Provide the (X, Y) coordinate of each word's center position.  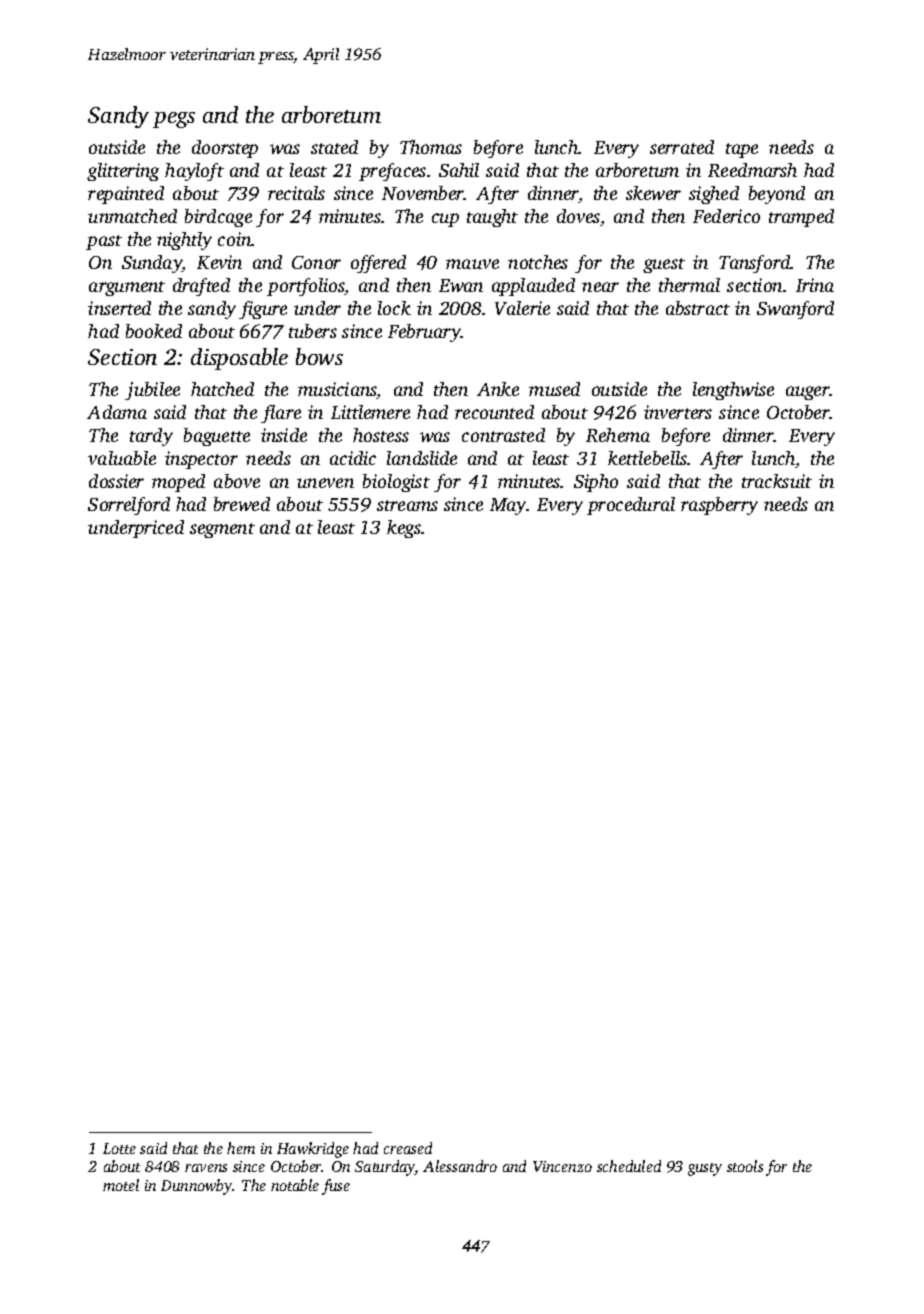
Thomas (431, 147)
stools (745, 1166)
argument (127, 288)
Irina (815, 285)
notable (295, 1185)
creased (408, 1148)
